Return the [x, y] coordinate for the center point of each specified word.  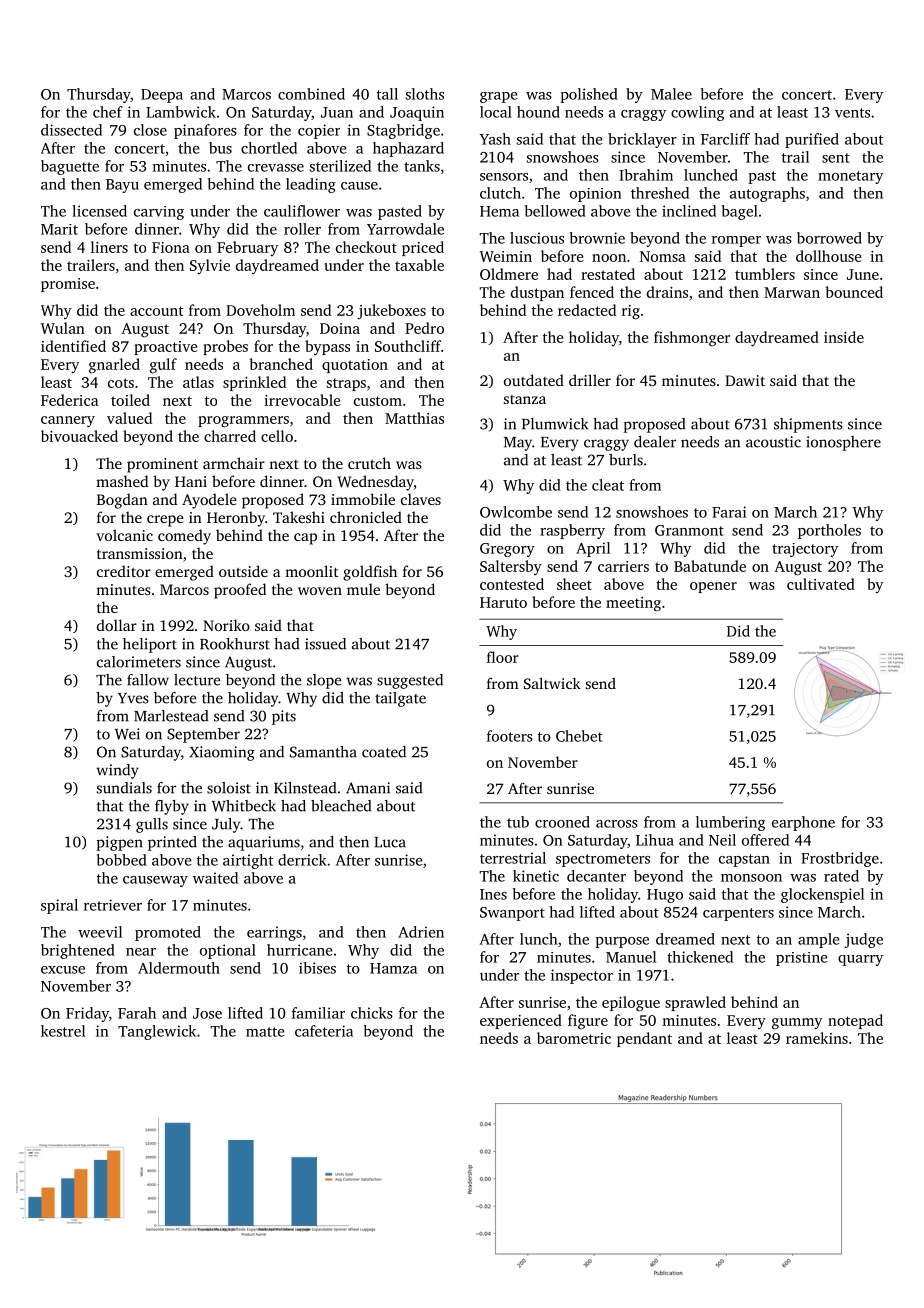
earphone [803, 823]
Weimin [506, 256]
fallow [148, 680]
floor [503, 657]
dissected [71, 130]
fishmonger [692, 339]
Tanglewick [157, 1032]
